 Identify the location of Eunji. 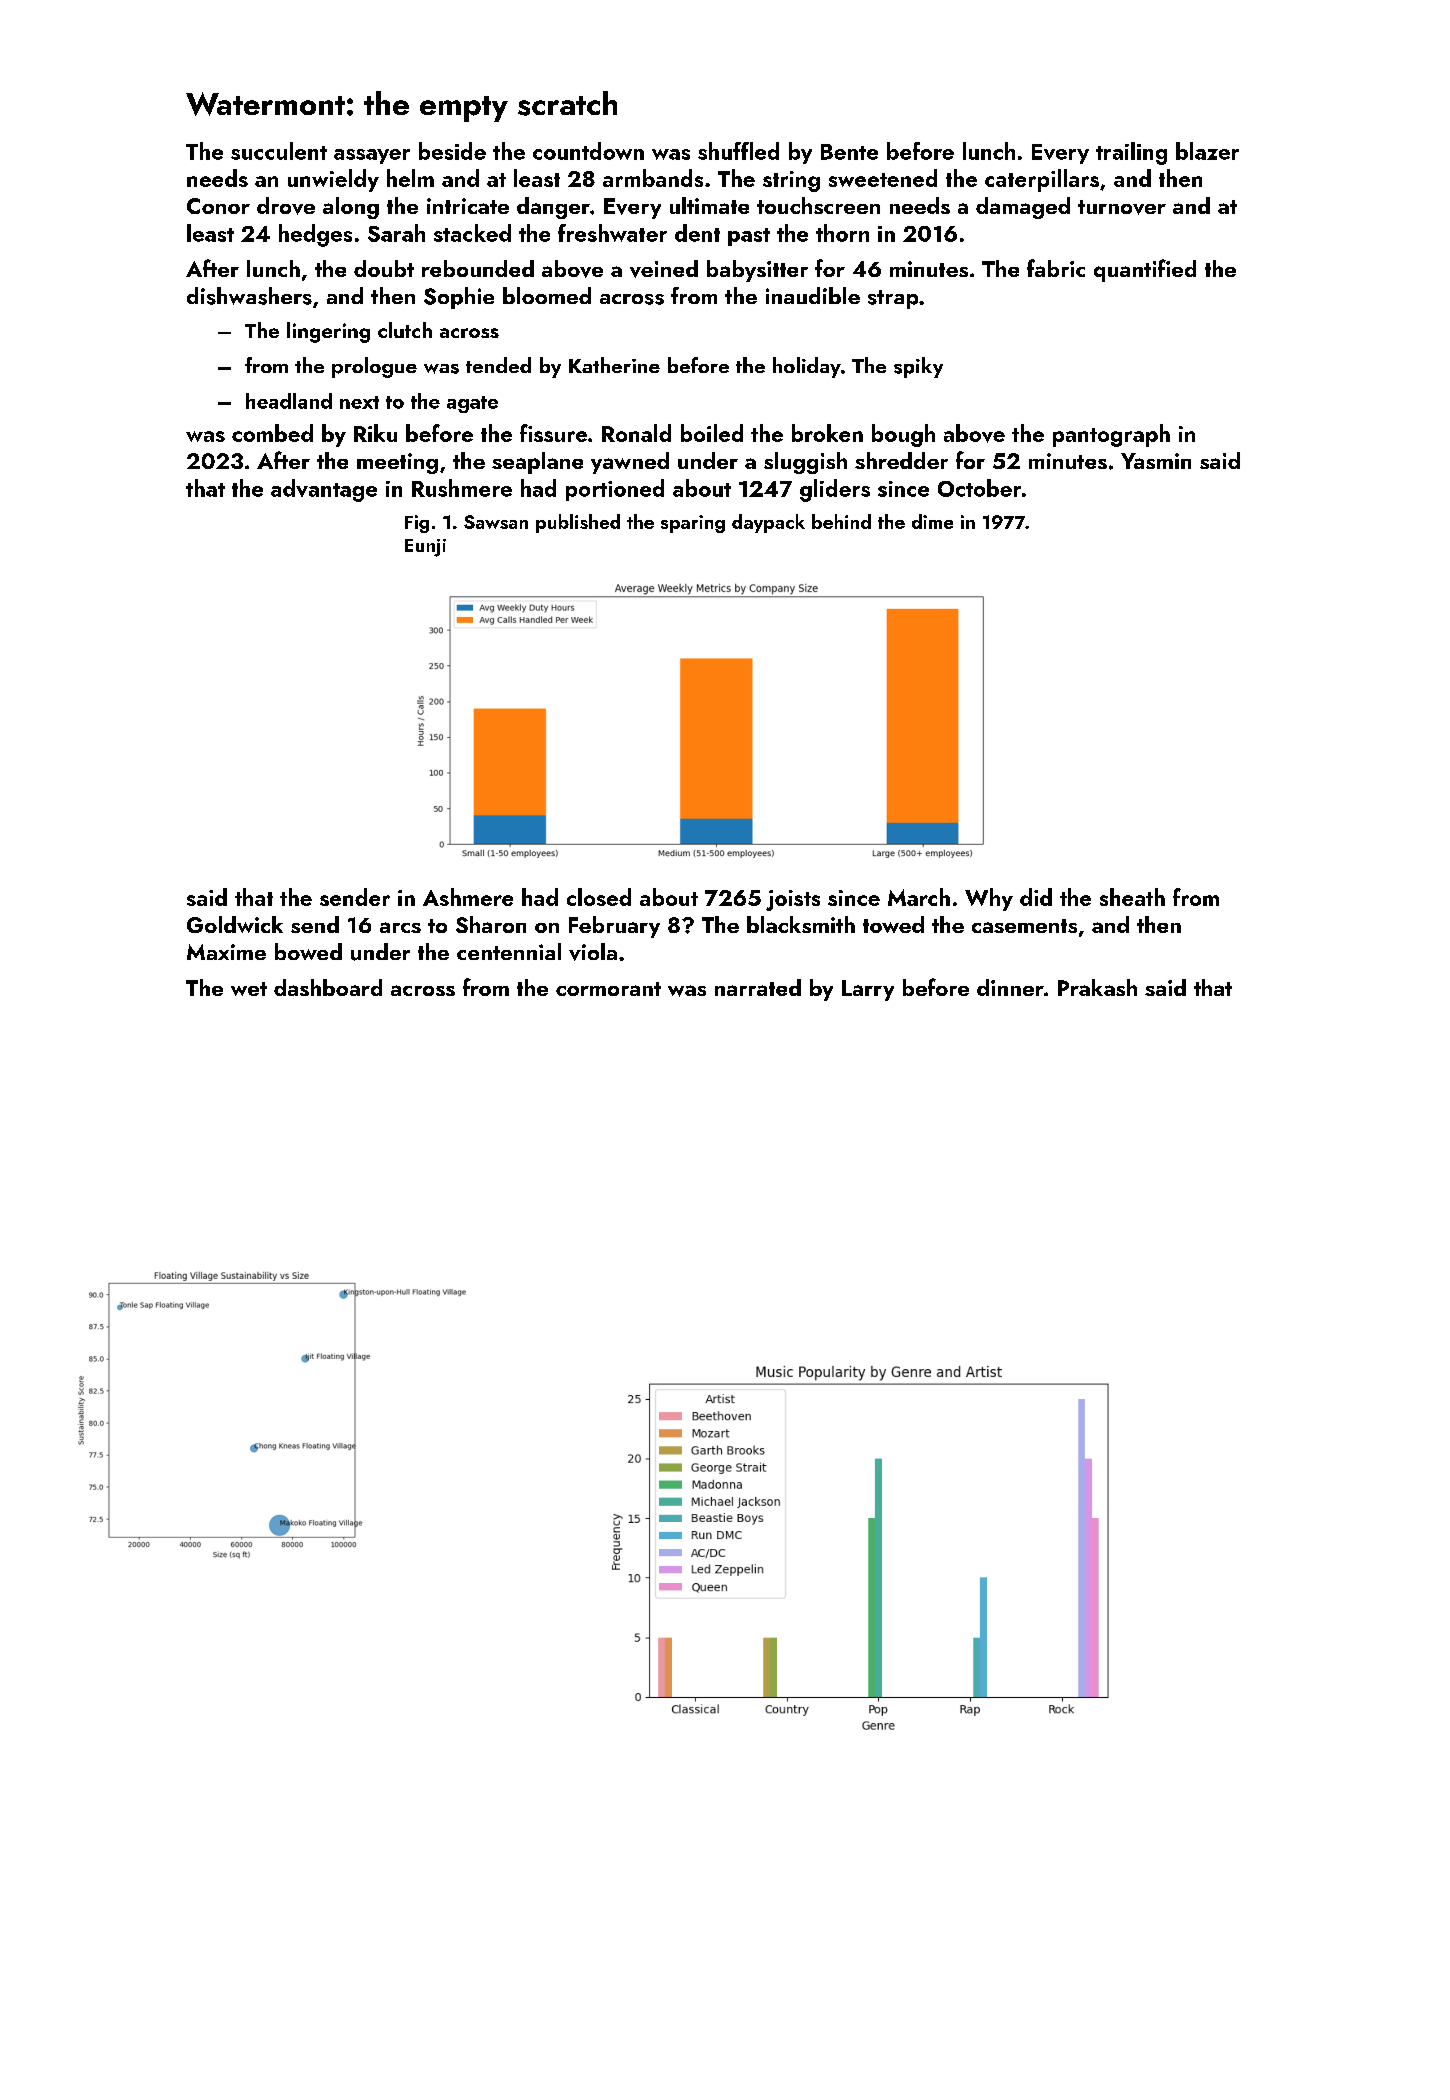
(425, 548).
